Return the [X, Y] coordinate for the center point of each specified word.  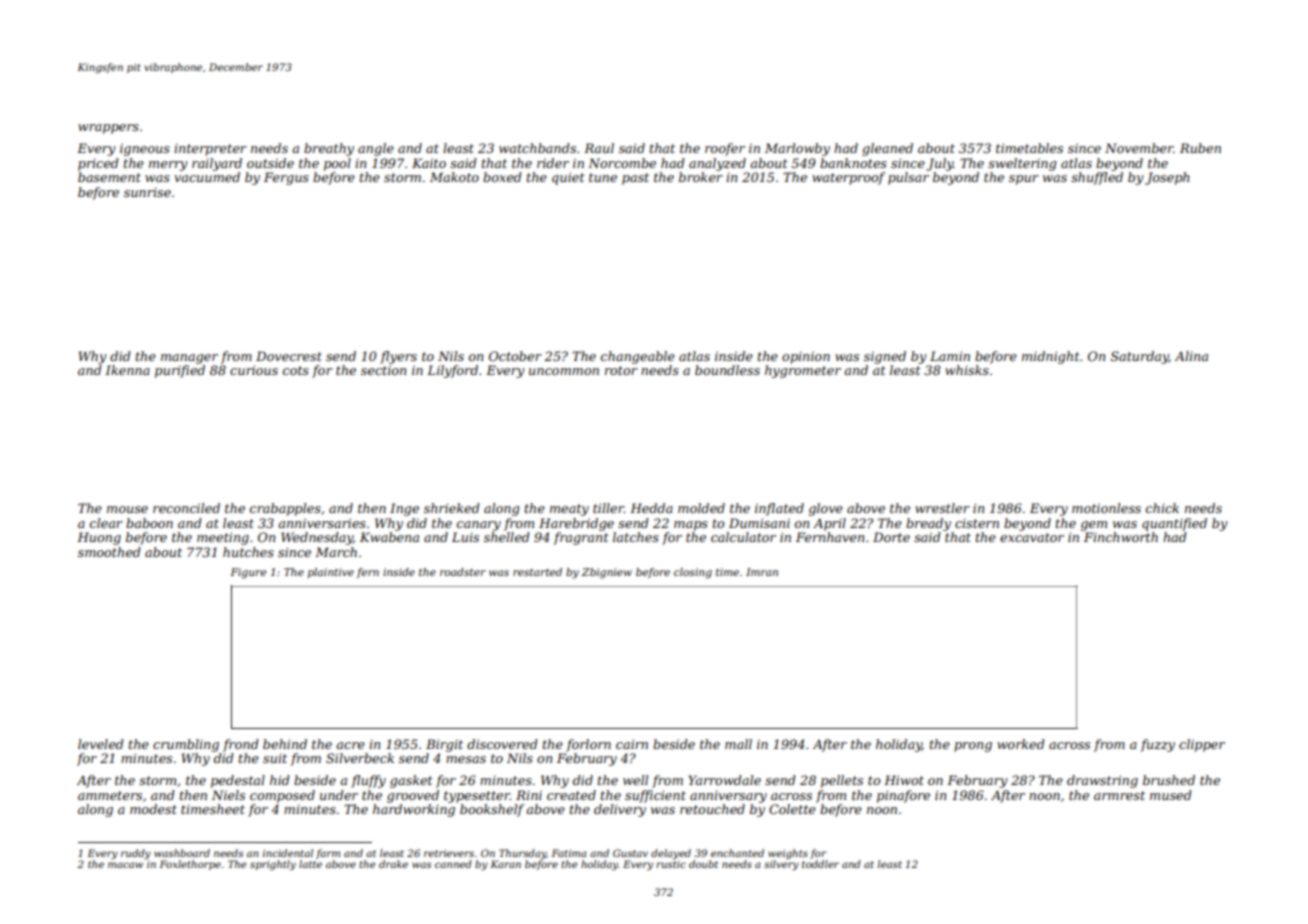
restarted [537, 572]
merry [168, 166]
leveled [101, 744]
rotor [621, 370]
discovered [502, 744]
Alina [1191, 356]
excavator [1032, 537]
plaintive [331, 573]
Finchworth [1121, 537]
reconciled [186, 508]
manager [189, 359]
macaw [125, 865]
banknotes [853, 163]
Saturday [1140, 357]
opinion [806, 357]
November [1139, 148]
